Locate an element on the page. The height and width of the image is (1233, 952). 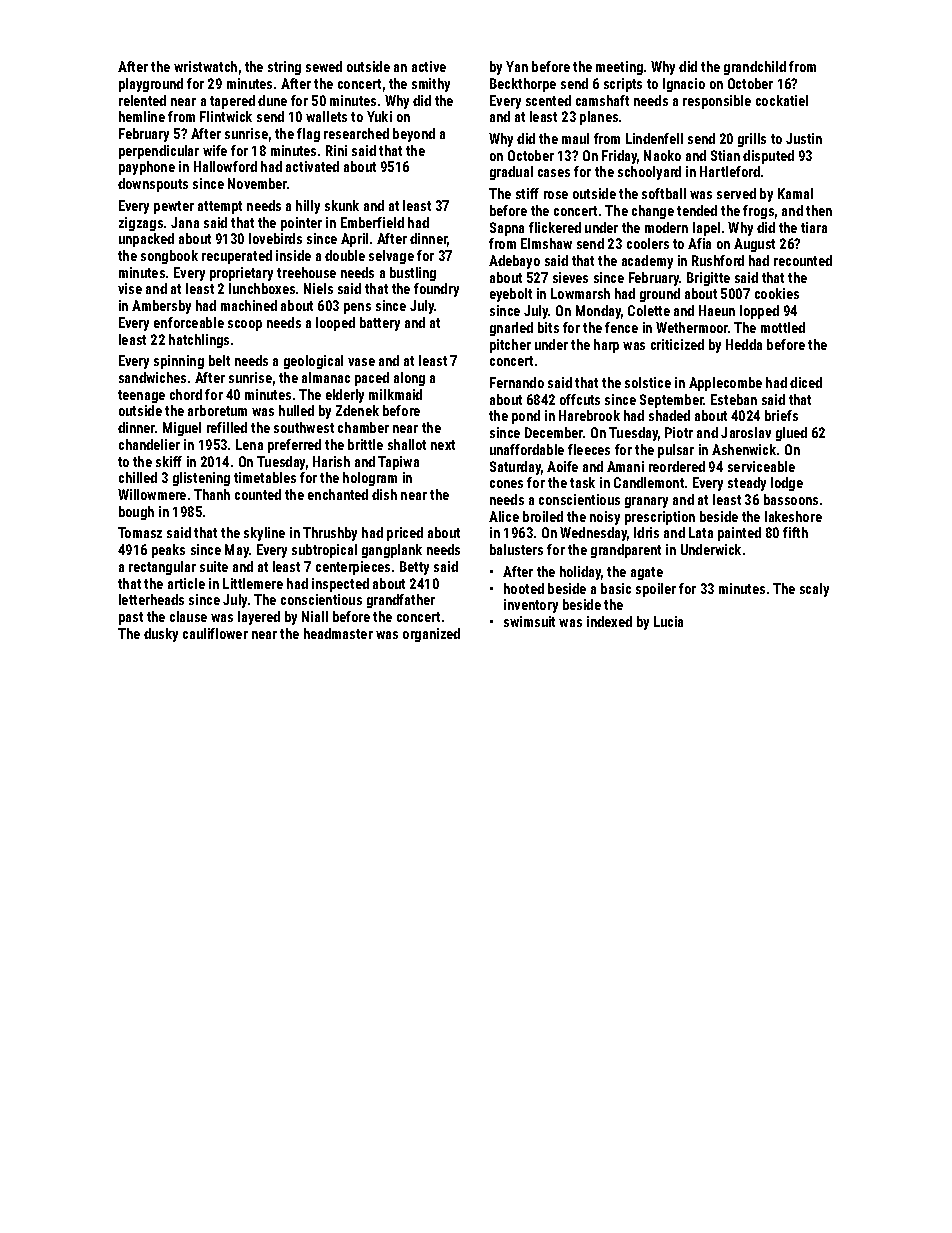
active is located at coordinates (429, 66).
